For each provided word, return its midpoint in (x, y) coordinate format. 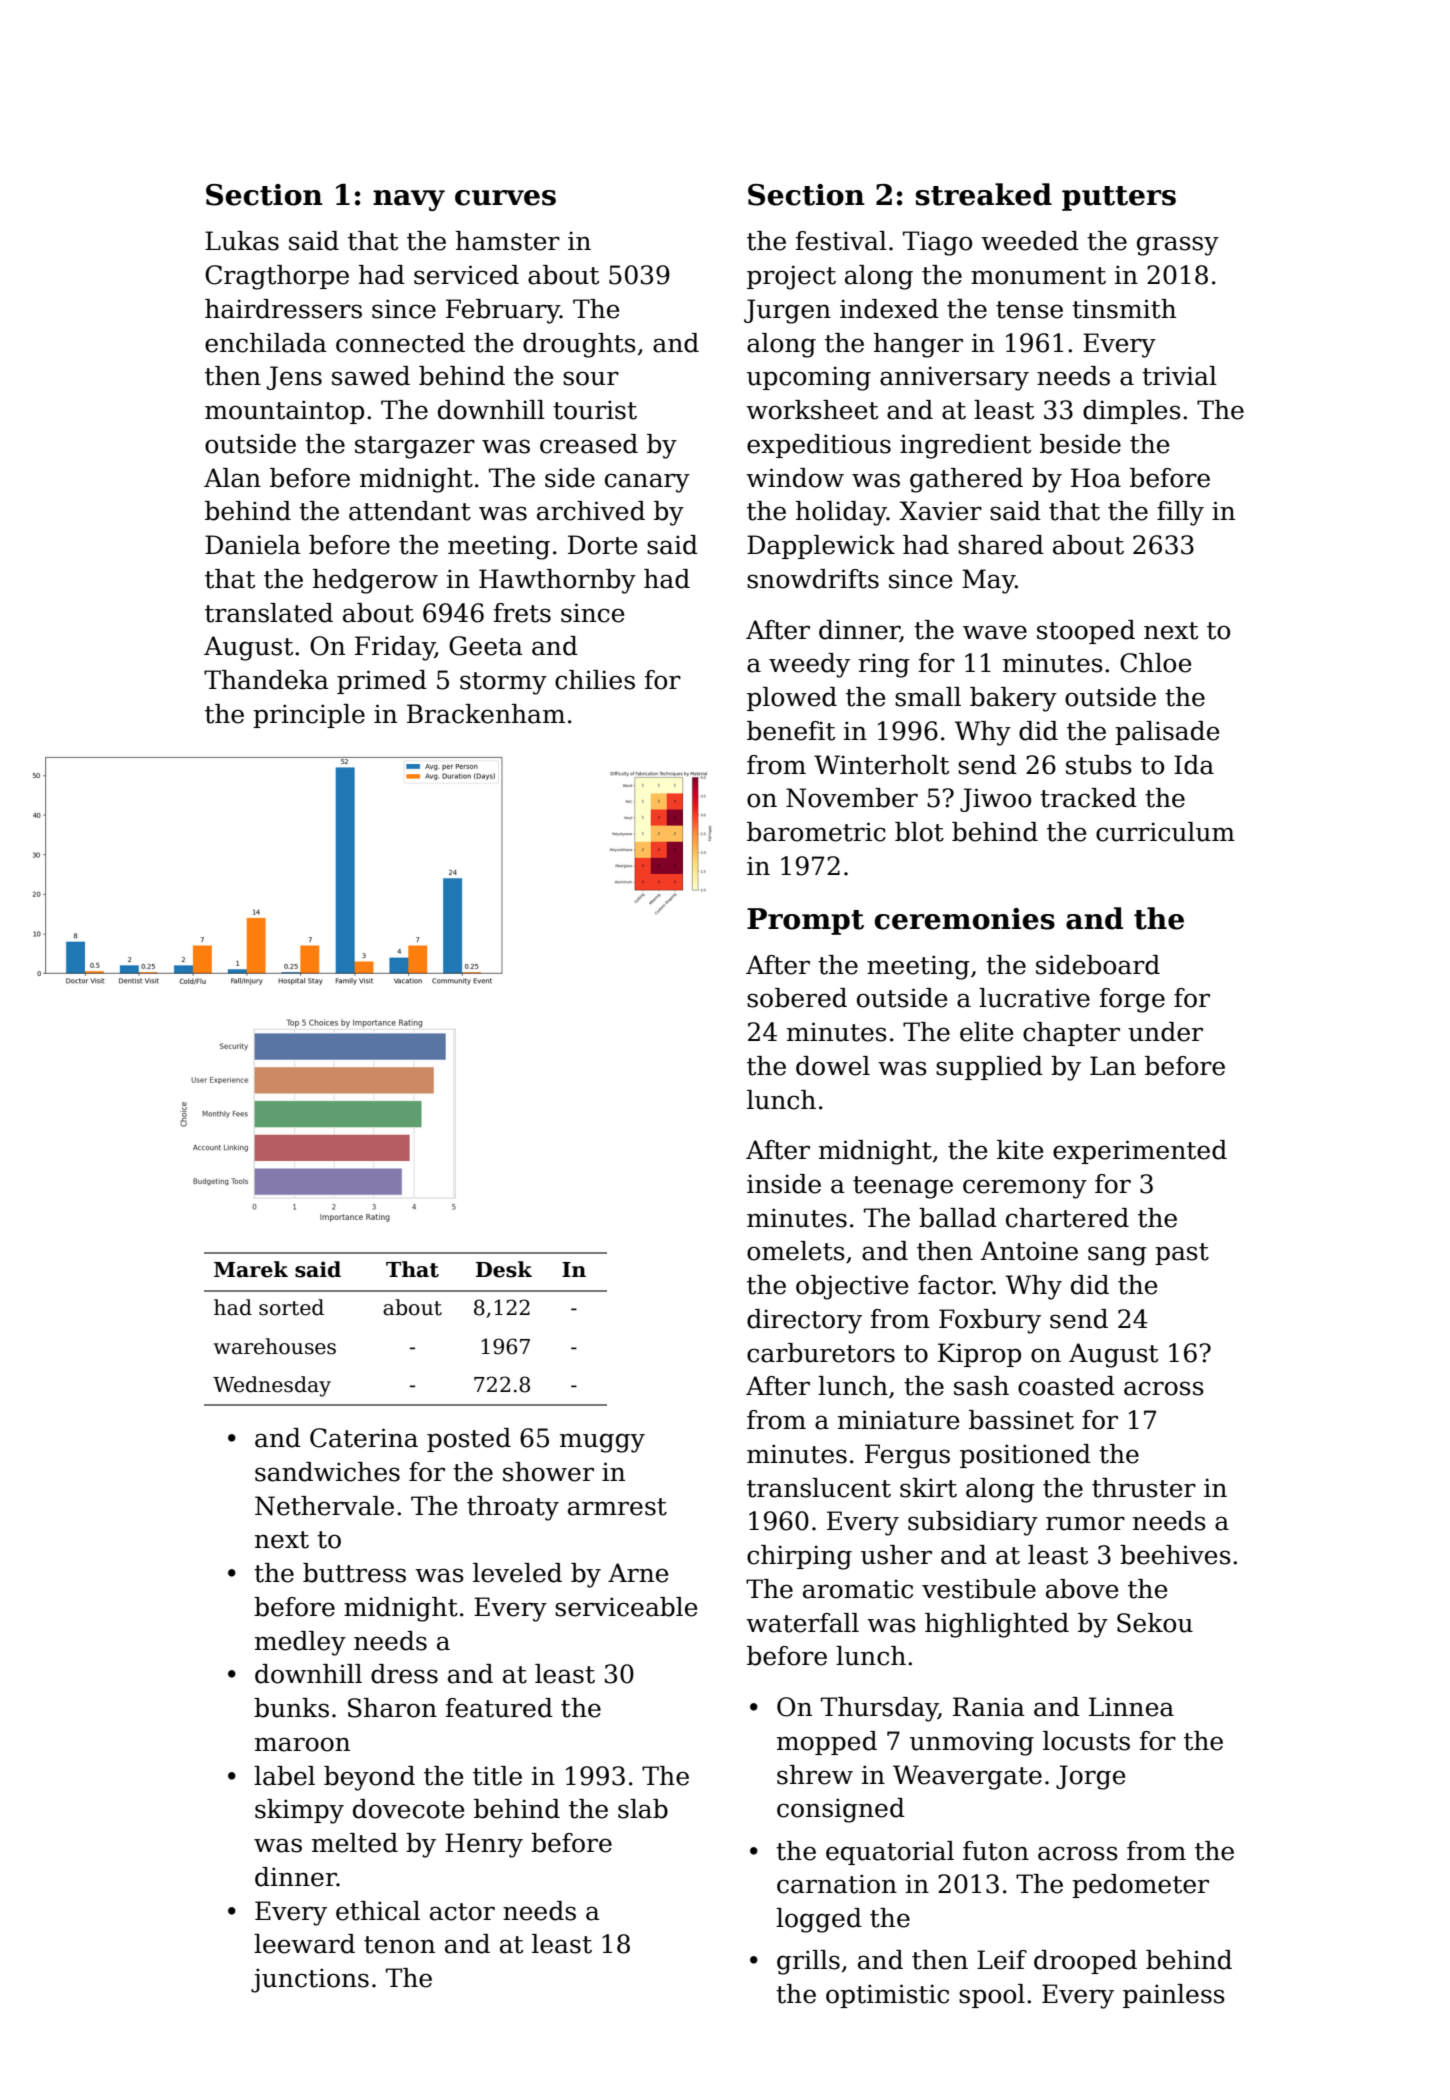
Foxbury (990, 1321)
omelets (796, 1251)
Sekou (1155, 1623)
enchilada (266, 343)
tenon (399, 1945)
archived (591, 511)
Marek (251, 1269)
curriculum (1165, 832)
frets (522, 613)
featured (499, 1708)
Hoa (1096, 478)
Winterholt (881, 765)
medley (300, 1643)
